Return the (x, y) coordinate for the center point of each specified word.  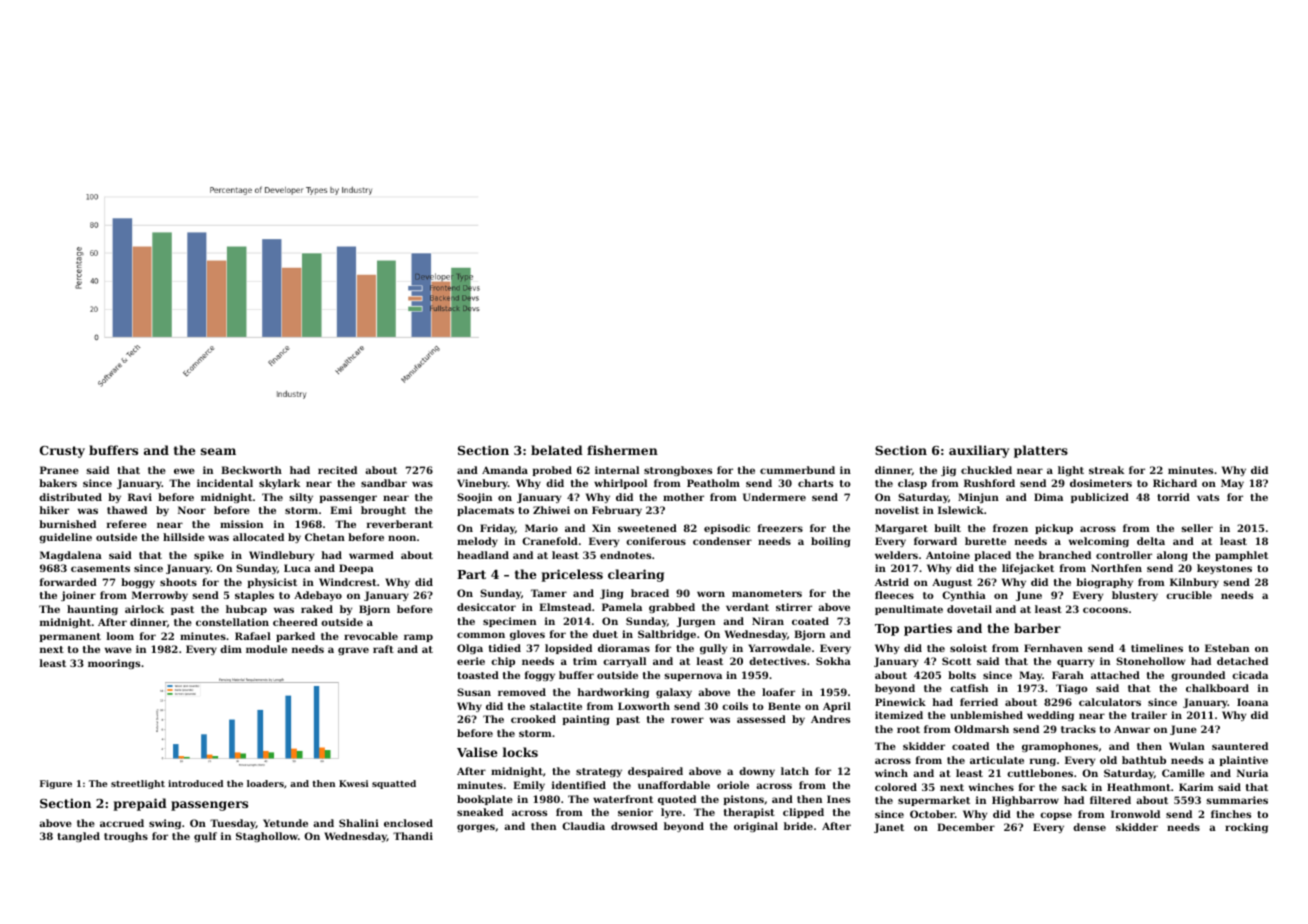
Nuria (1252, 773)
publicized (1100, 498)
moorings (114, 664)
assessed (761, 719)
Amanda (505, 470)
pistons (743, 800)
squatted (394, 784)
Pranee (59, 470)
